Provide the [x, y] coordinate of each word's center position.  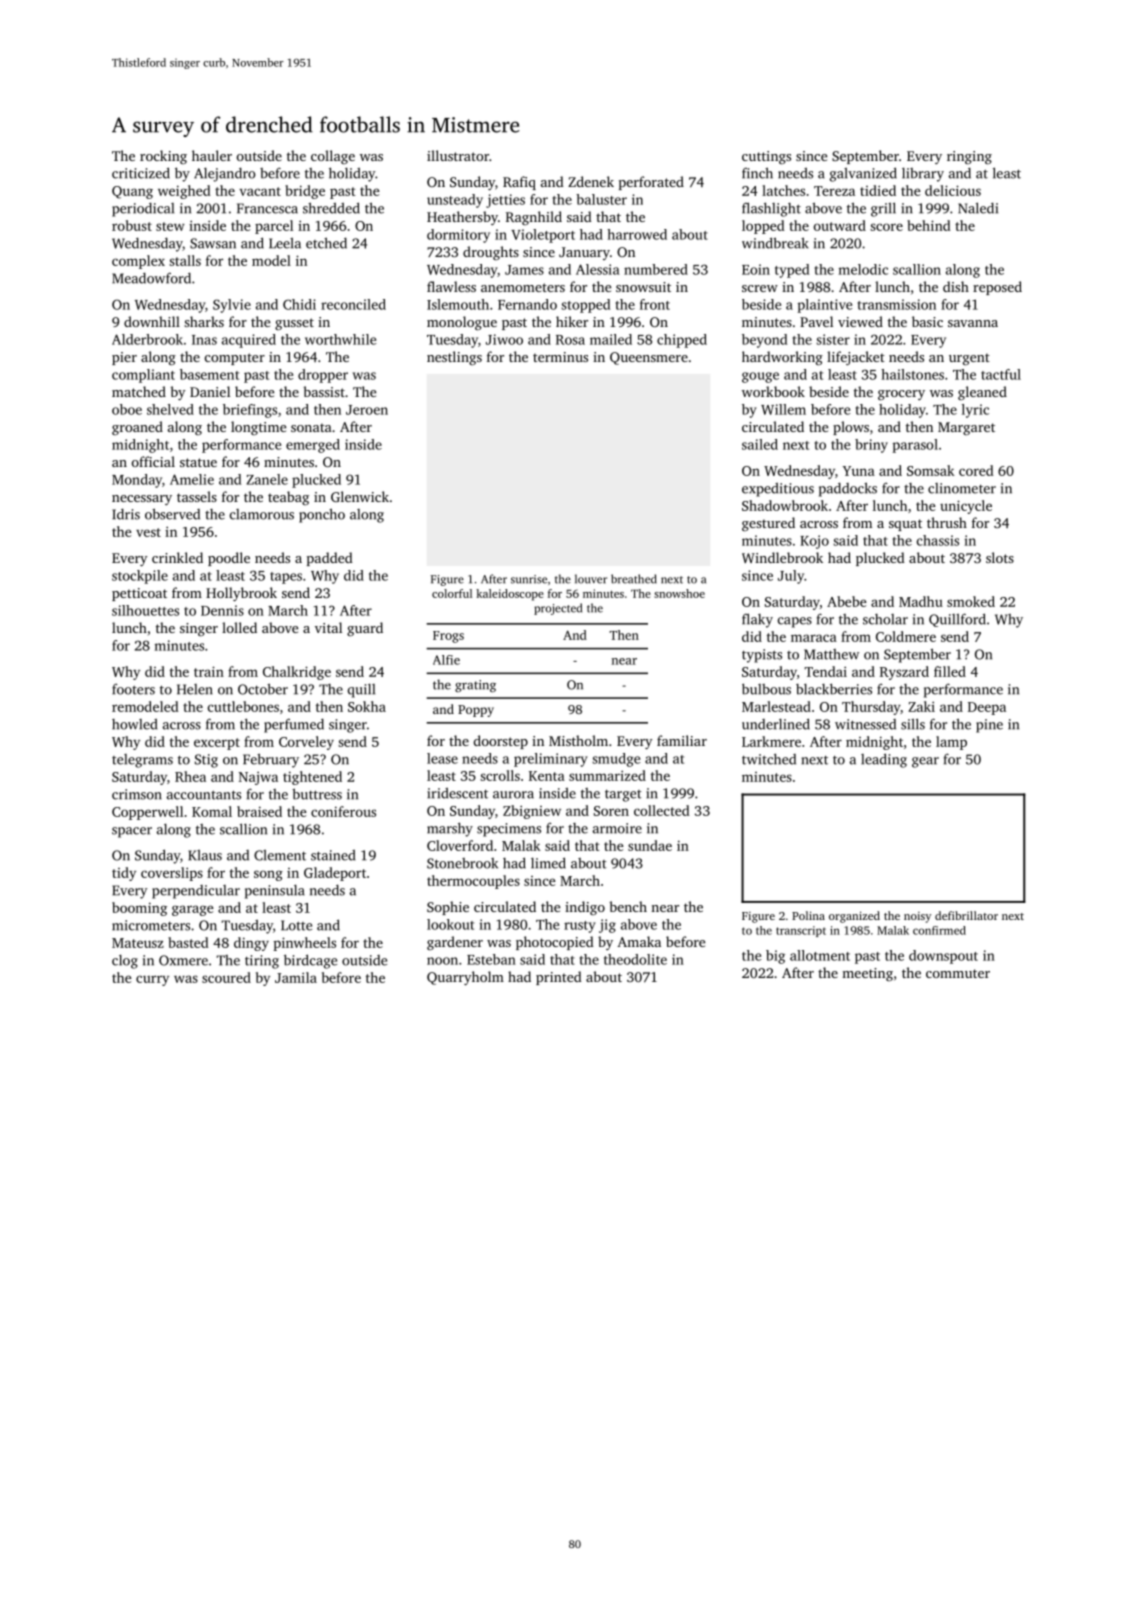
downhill [152, 321]
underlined [776, 724]
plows [851, 428]
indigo [585, 908]
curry [152, 980]
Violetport [543, 236]
